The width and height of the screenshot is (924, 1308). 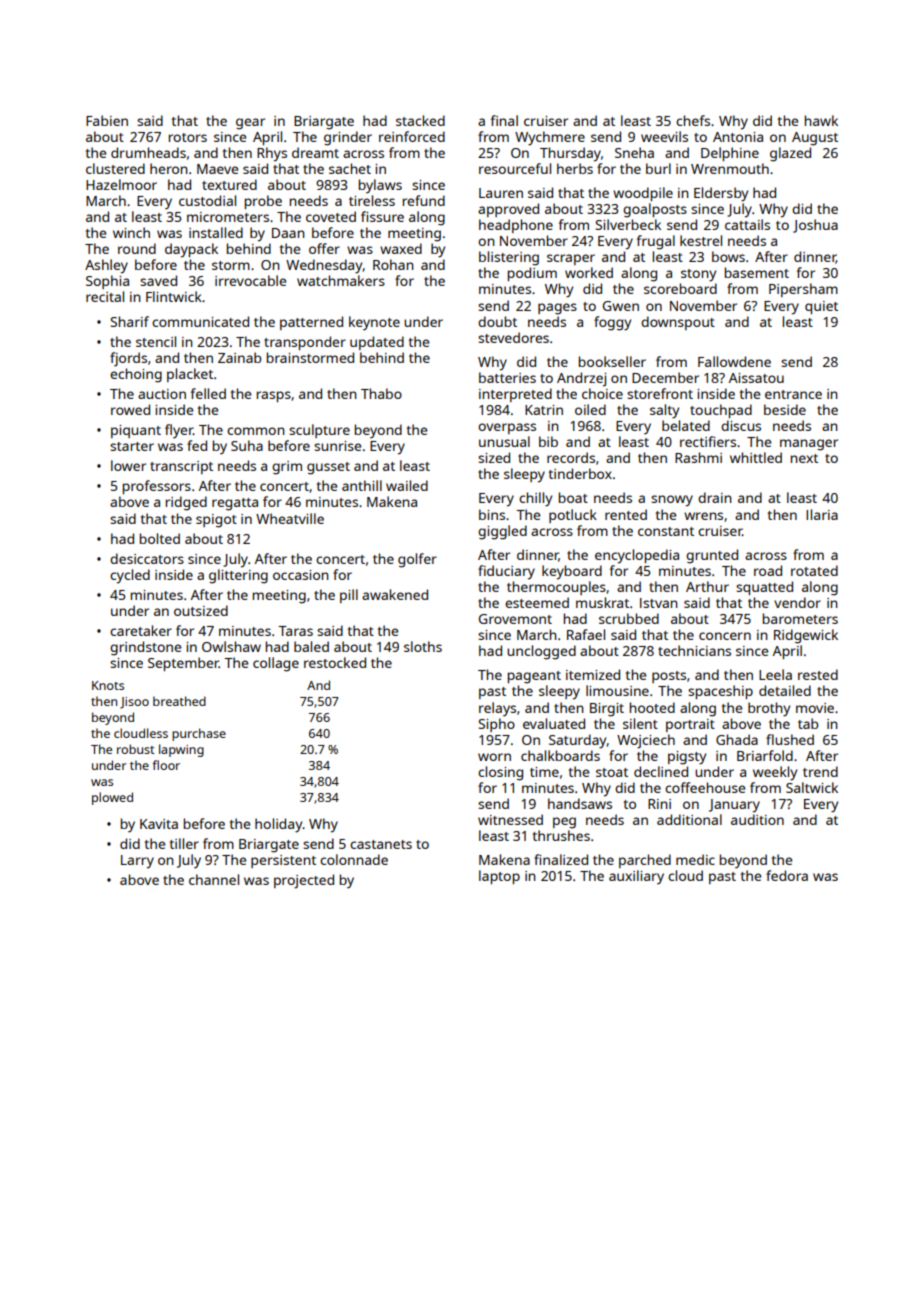 What do you see at coordinates (130, 409) in the screenshot?
I see `rowed` at bounding box center [130, 409].
